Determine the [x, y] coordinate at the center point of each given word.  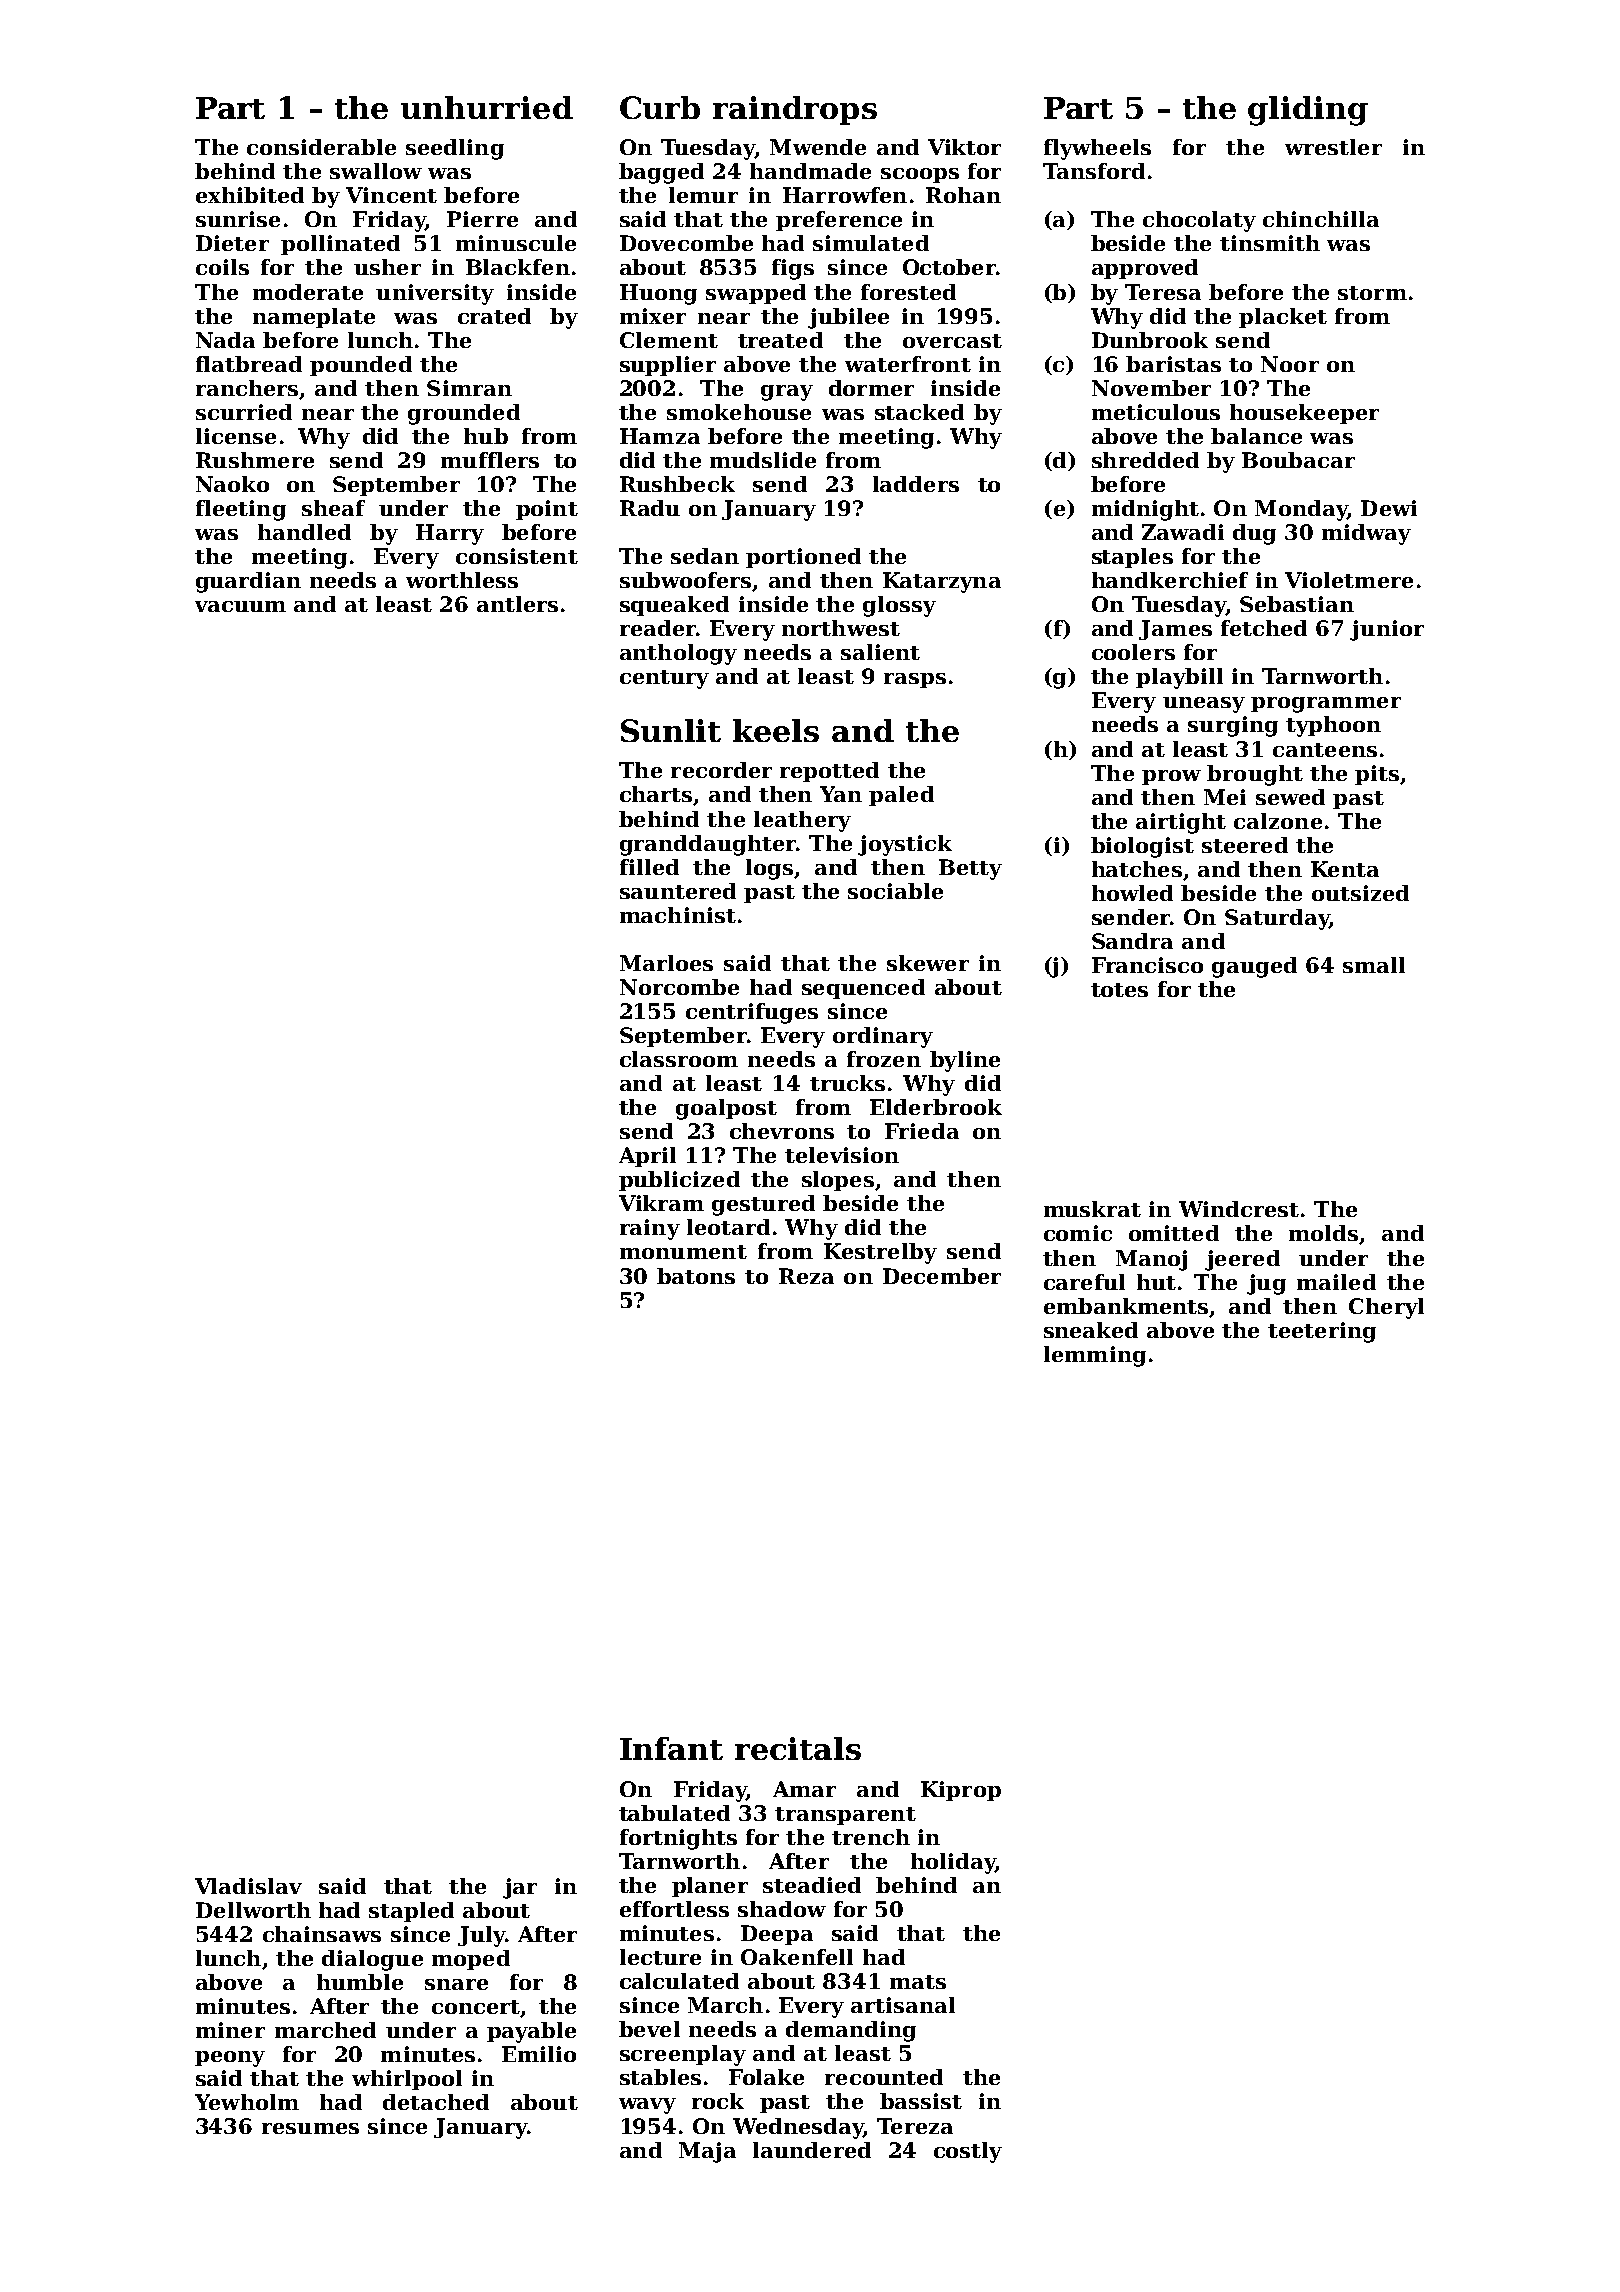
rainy [650, 1229]
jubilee [848, 318]
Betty [970, 869]
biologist [1142, 847]
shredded [1145, 460]
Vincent [391, 195]
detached [436, 2102]
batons [696, 1276]
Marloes [666, 963]
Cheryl [1386, 1308]
